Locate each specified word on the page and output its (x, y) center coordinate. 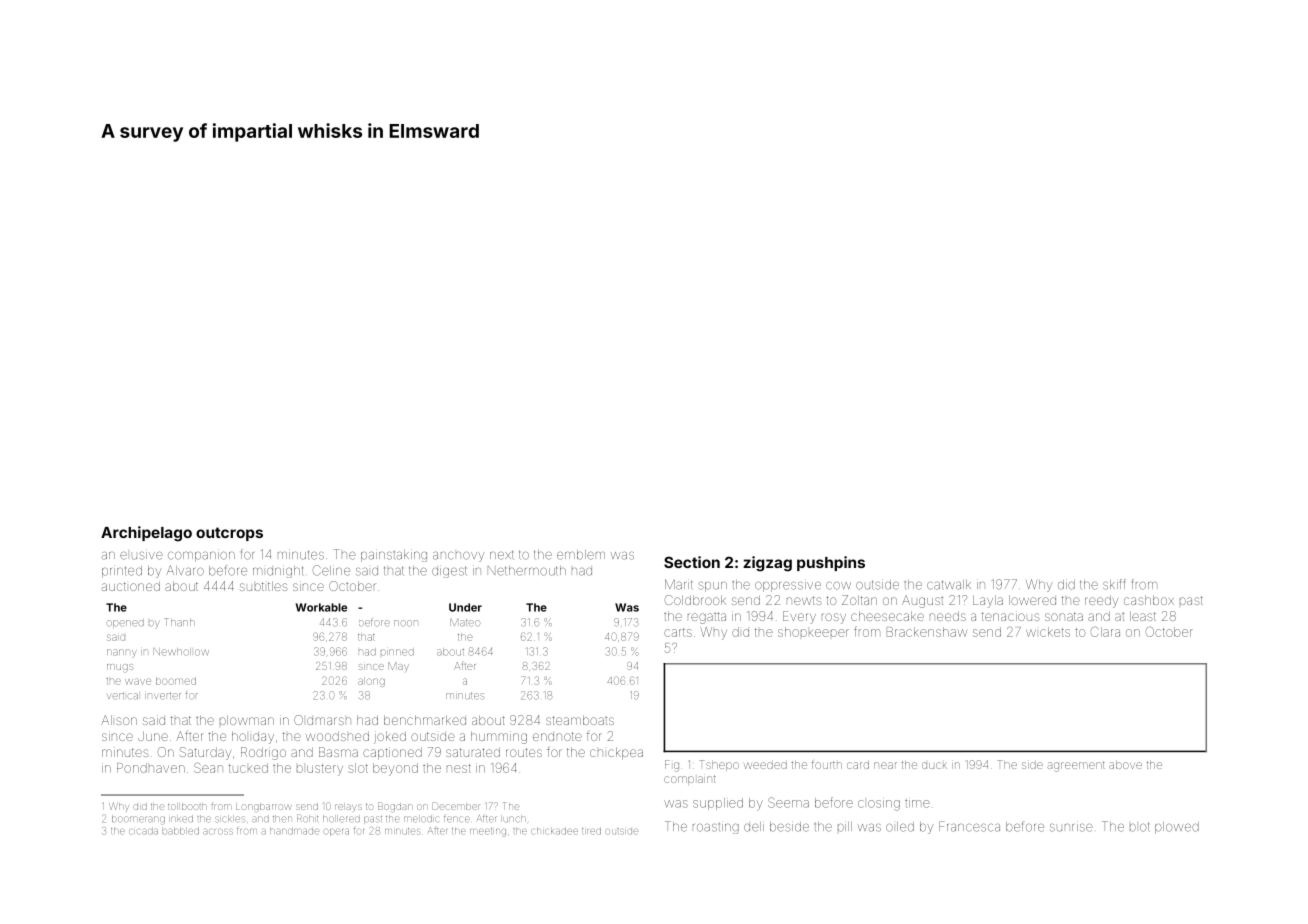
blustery (320, 770)
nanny (122, 652)
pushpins (831, 563)
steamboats (580, 720)
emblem (581, 555)
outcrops (229, 534)
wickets (1048, 632)
